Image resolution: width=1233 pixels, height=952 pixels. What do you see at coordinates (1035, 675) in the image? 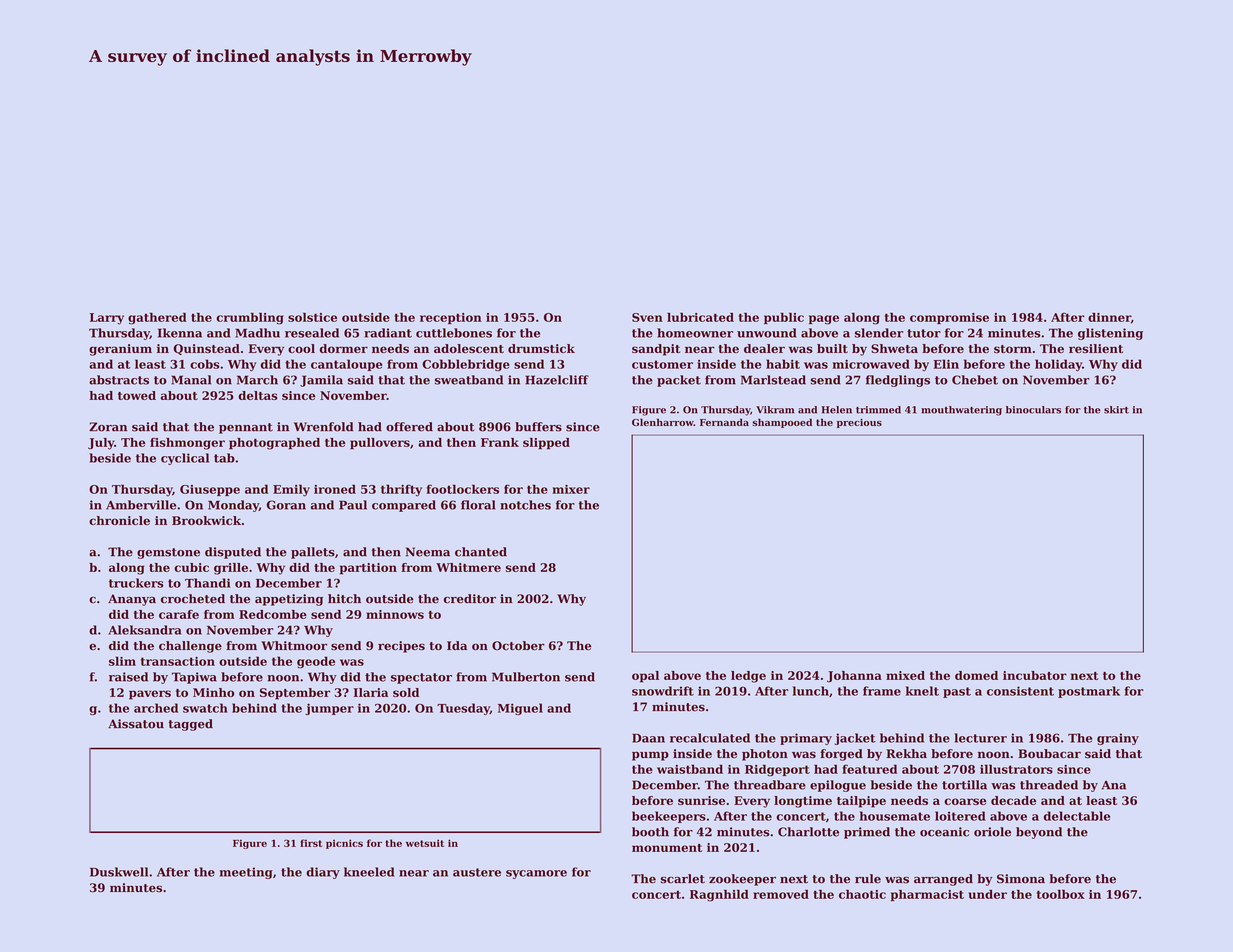
I see `incubator` at bounding box center [1035, 675].
